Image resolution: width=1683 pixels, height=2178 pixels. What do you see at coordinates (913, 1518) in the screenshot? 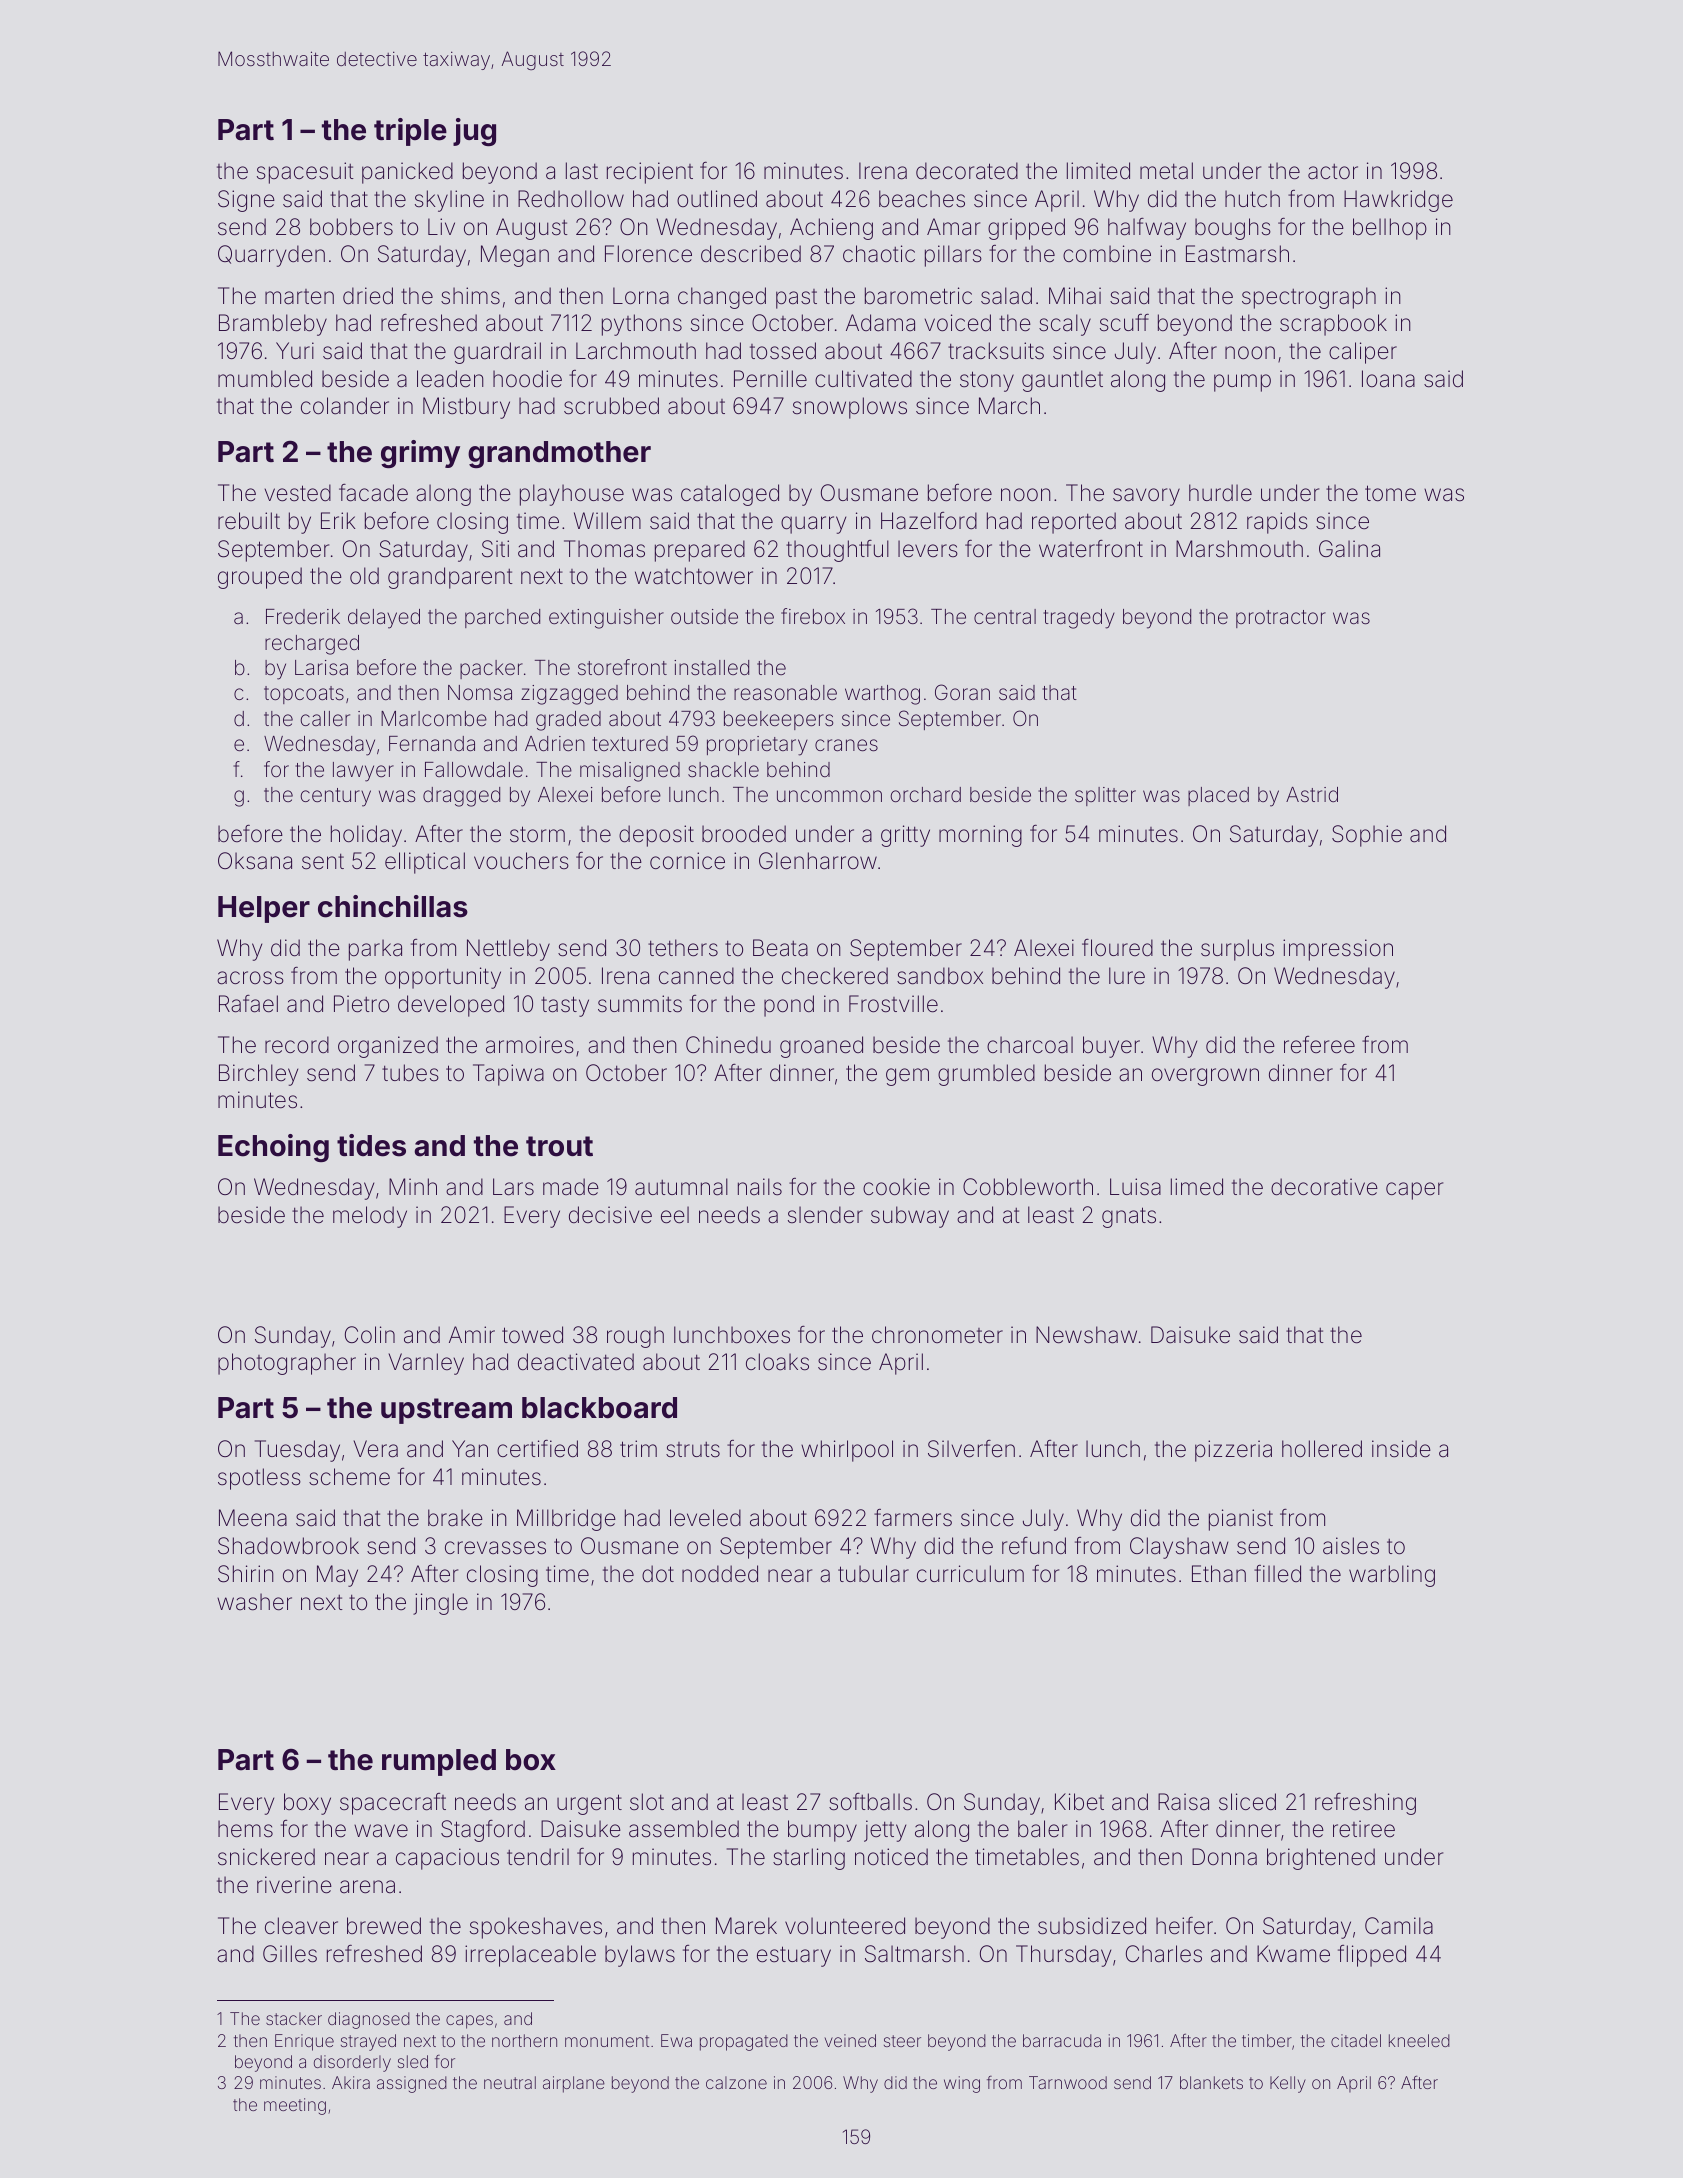
I see `farmers` at bounding box center [913, 1518].
